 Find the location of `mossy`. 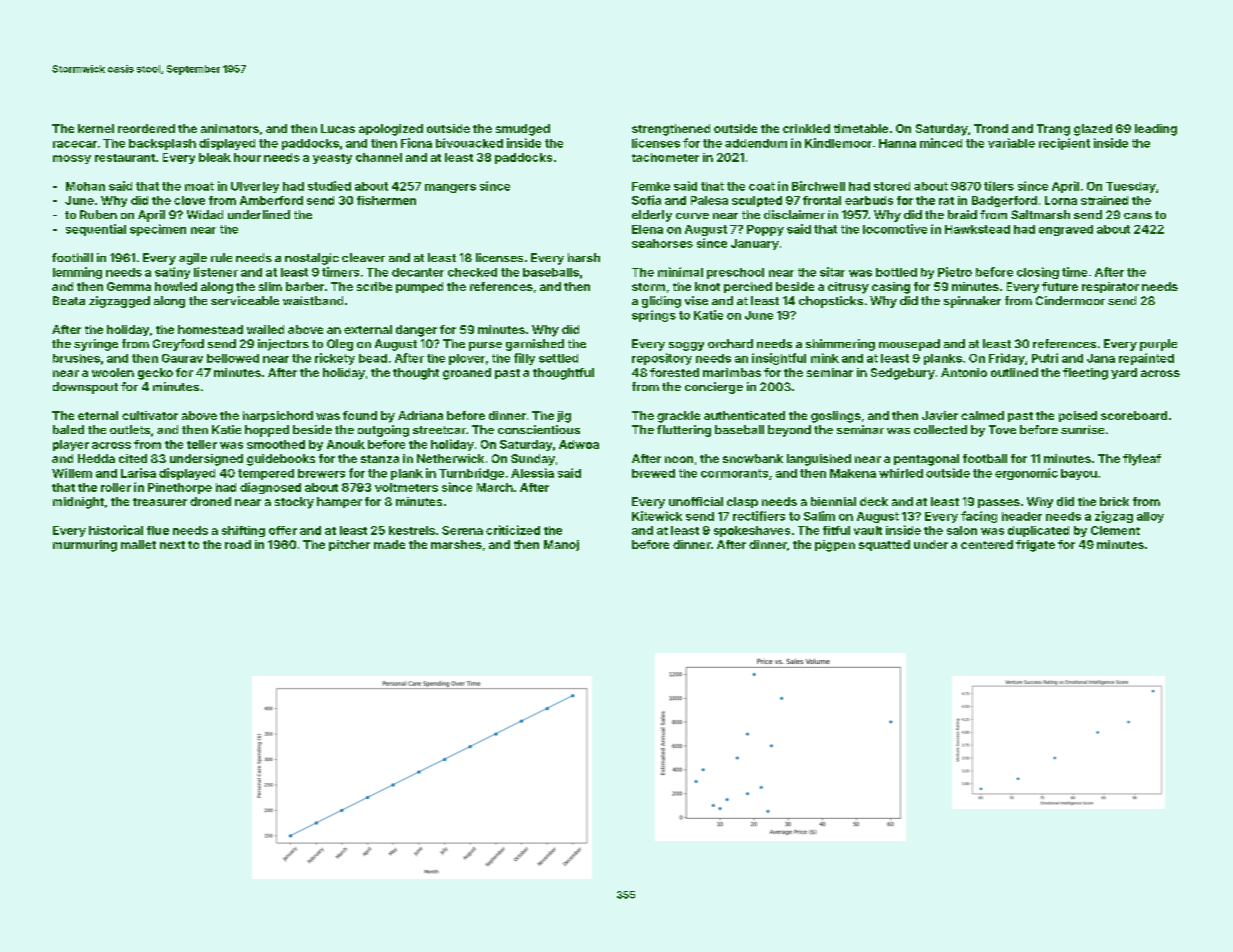

mossy is located at coordinates (72, 159).
